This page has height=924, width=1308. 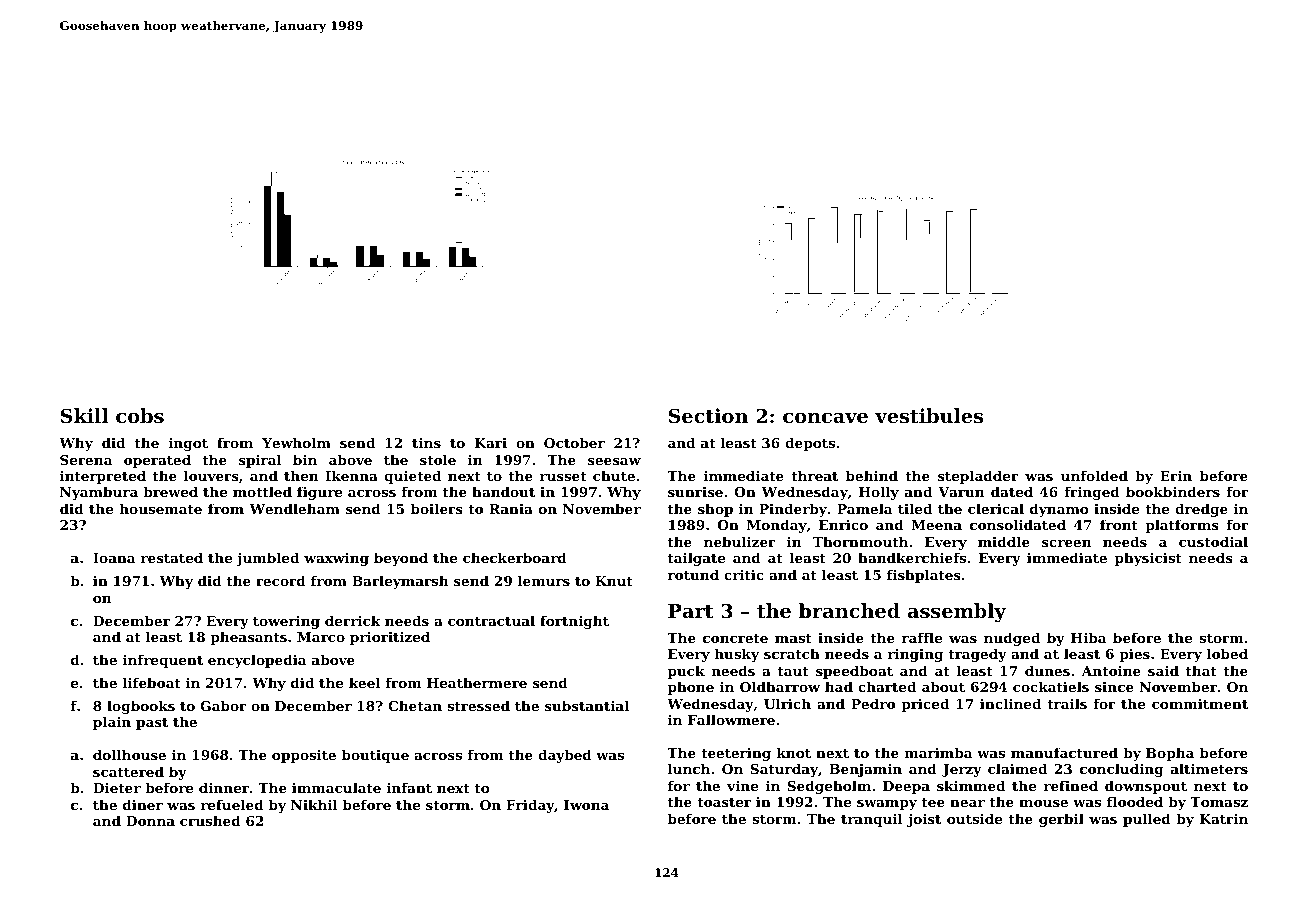 What do you see at coordinates (1182, 526) in the page?
I see `platforms` at bounding box center [1182, 526].
